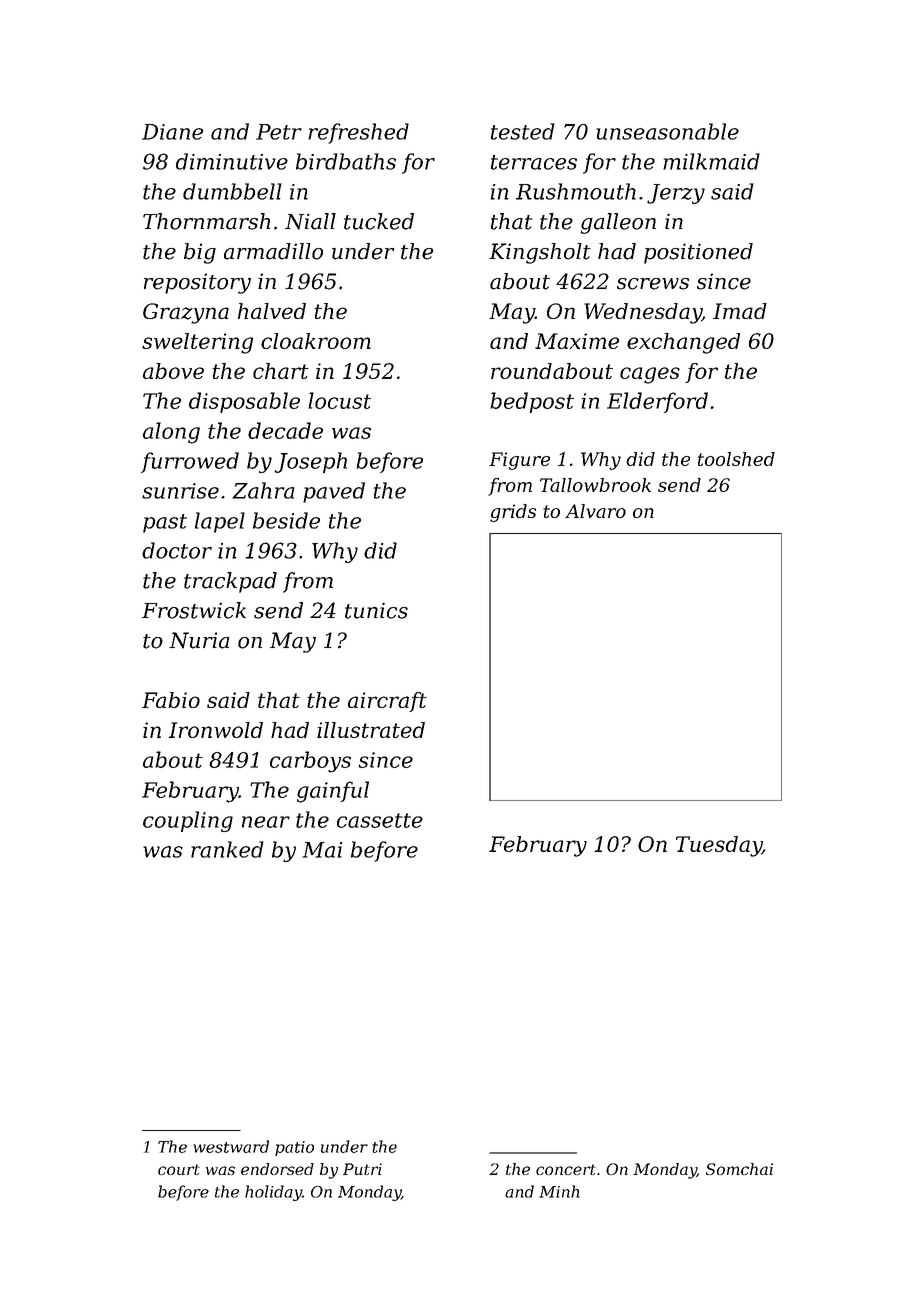 The width and height of the document is (924, 1311). What do you see at coordinates (171, 700) in the document?
I see `Fabio` at bounding box center [171, 700].
